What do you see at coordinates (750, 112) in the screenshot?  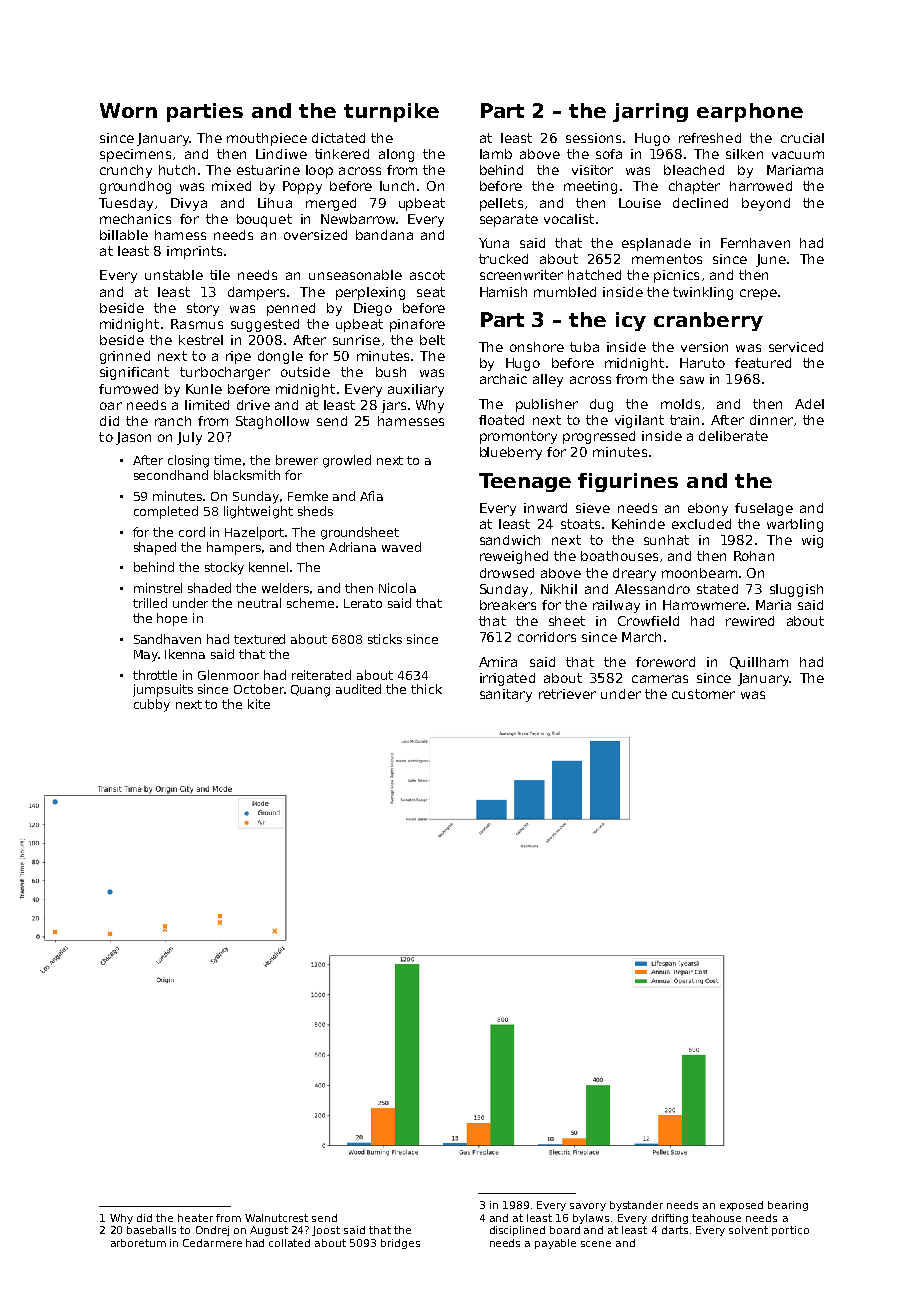 I see `earphone` at bounding box center [750, 112].
